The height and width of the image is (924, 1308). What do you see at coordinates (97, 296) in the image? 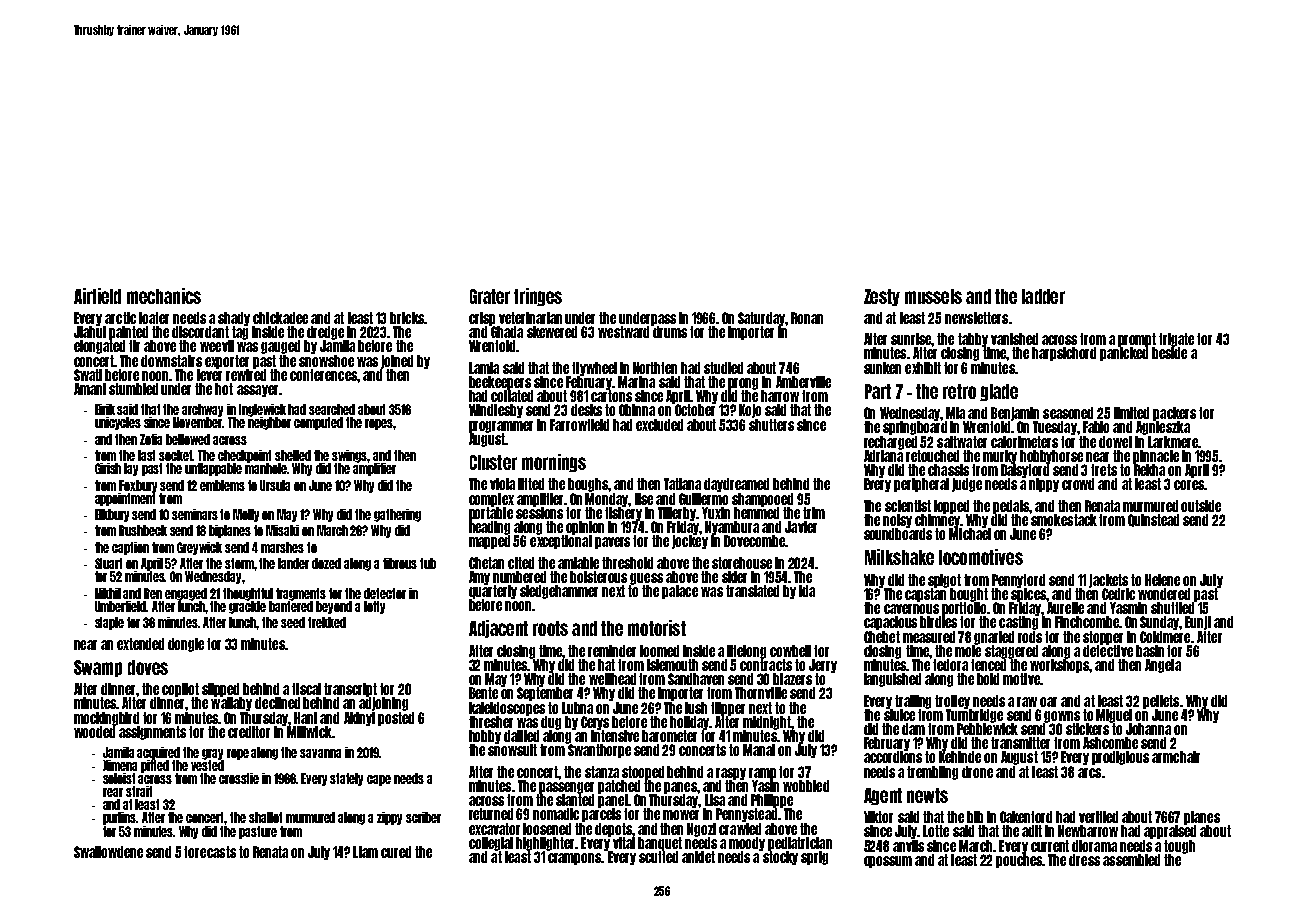
I see `Airfield` at bounding box center [97, 296].
